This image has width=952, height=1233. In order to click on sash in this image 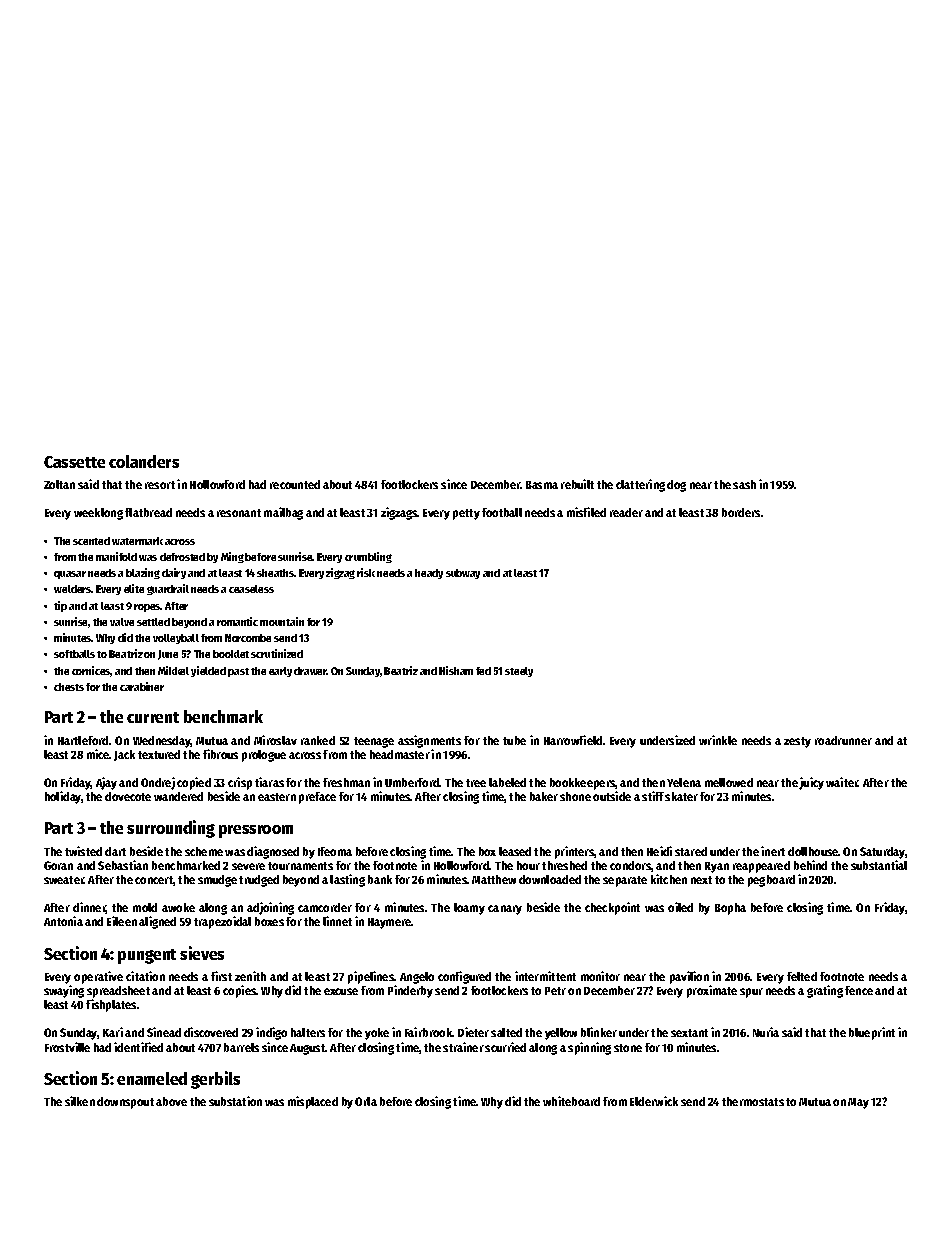, I will do `click(744, 484)`.
